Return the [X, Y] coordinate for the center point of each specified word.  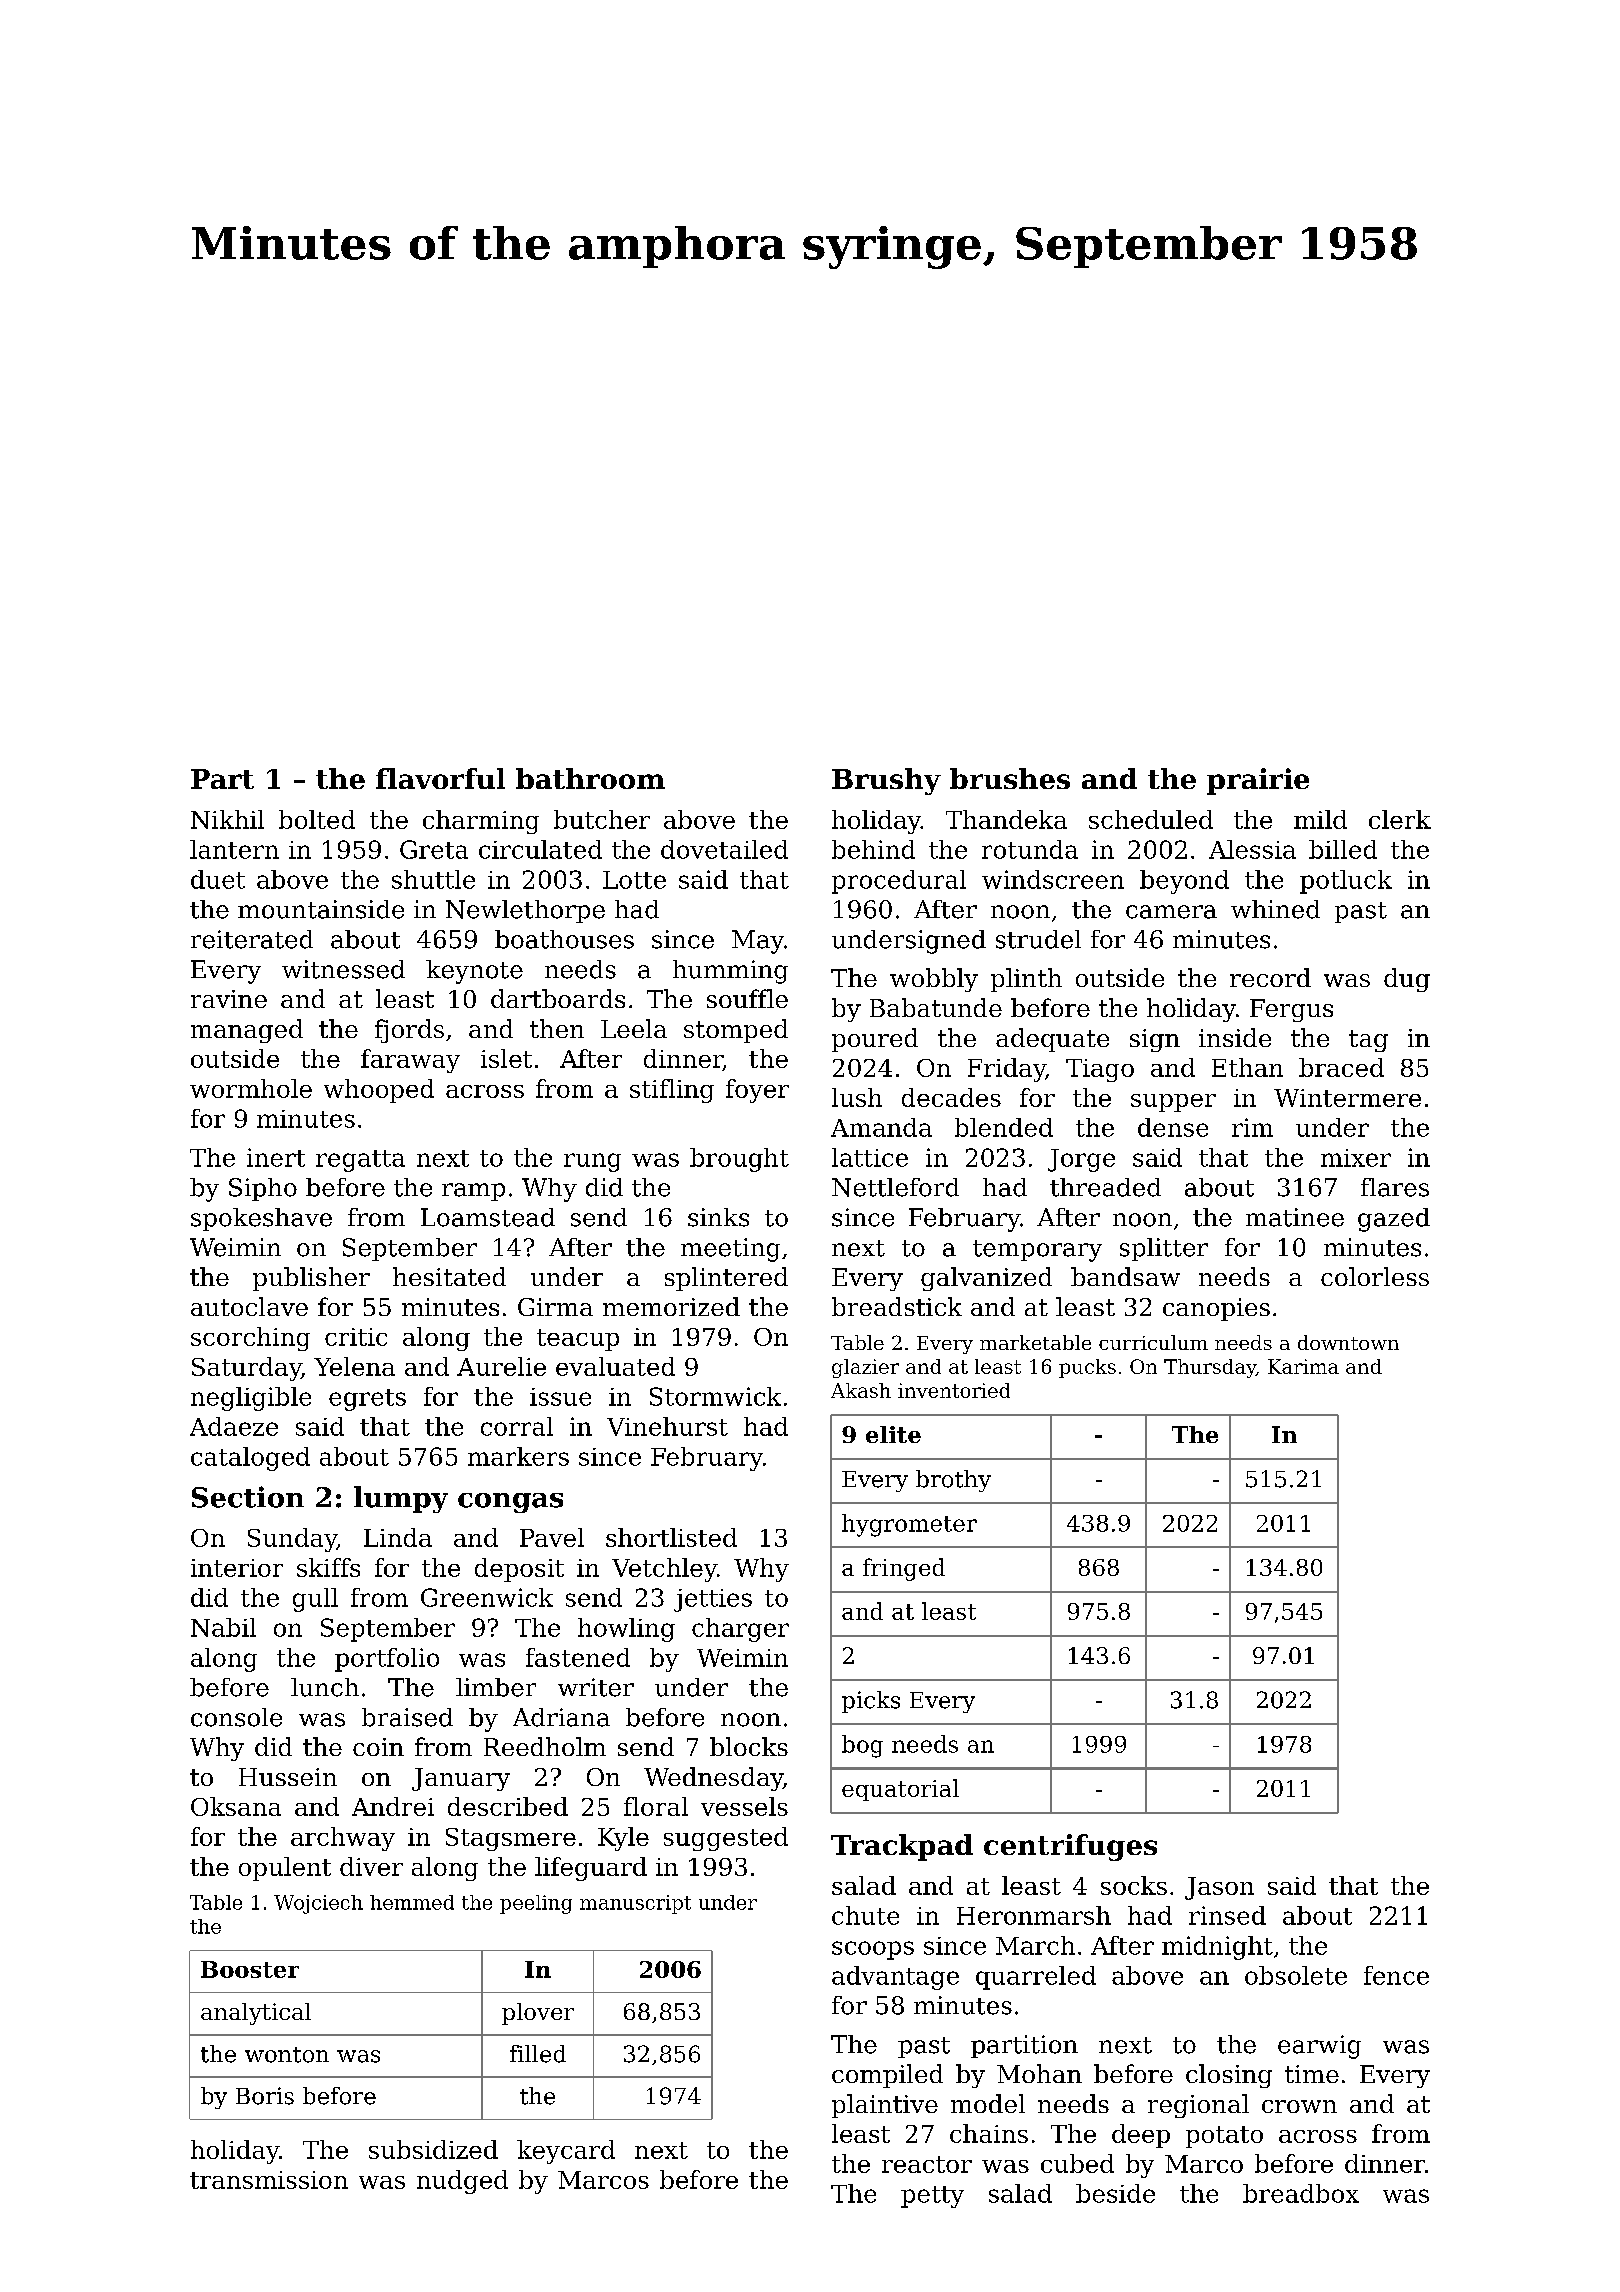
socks [1134, 1885]
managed [247, 1031]
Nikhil [227, 819]
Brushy [886, 781]
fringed [904, 1569]
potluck [1346, 882]
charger [740, 1630]
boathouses [564, 939]
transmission [269, 2180]
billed [1343, 849]
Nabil [223, 1627]
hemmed [412, 1902]
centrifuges [1070, 1847]
